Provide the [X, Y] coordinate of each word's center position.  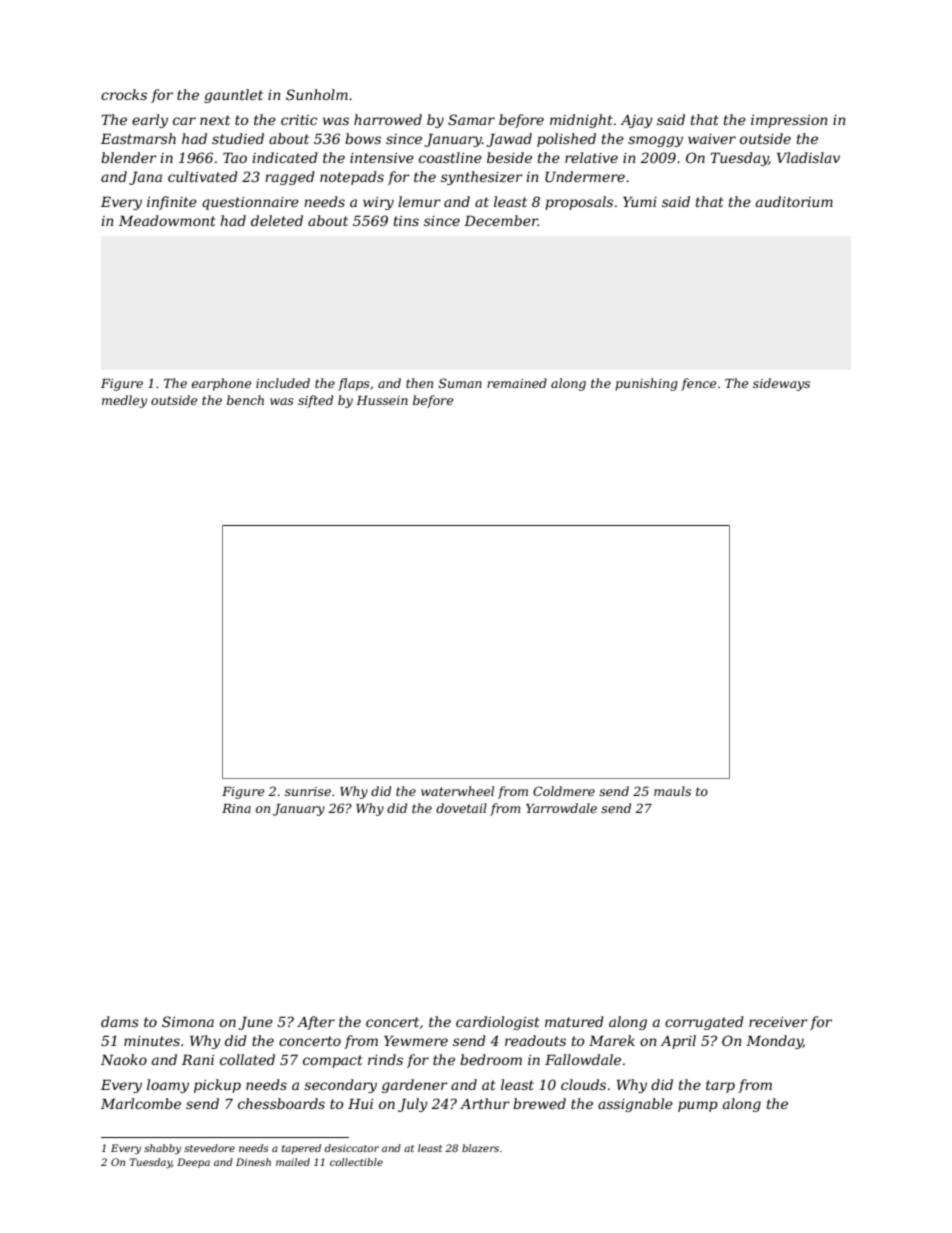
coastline [450, 157]
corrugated [704, 1023]
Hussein [382, 400]
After [316, 1023]
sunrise [308, 791]
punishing [646, 384]
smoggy [655, 141]
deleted [277, 220]
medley [124, 401]
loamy [168, 1086]
